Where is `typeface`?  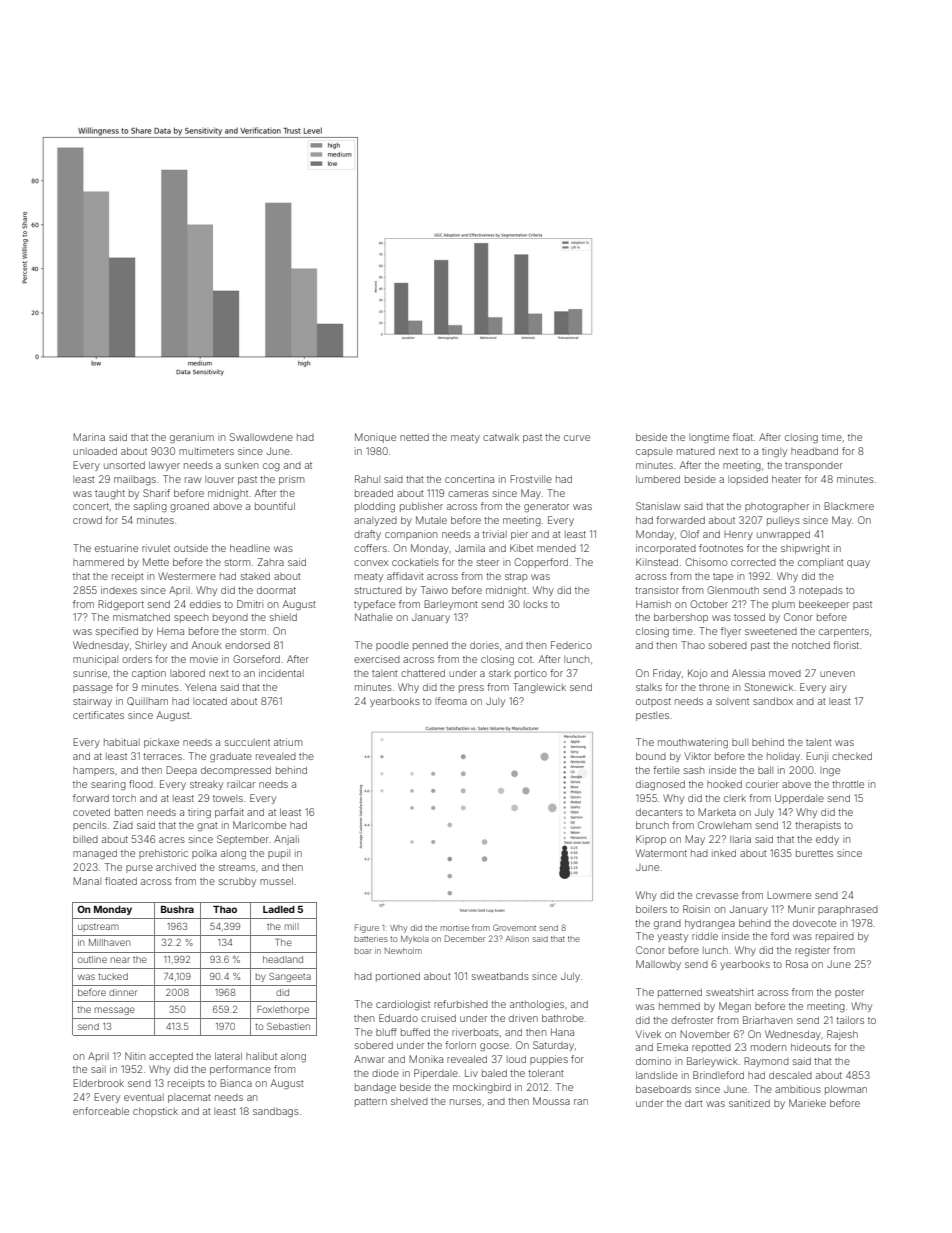 typeface is located at coordinates (374, 605).
